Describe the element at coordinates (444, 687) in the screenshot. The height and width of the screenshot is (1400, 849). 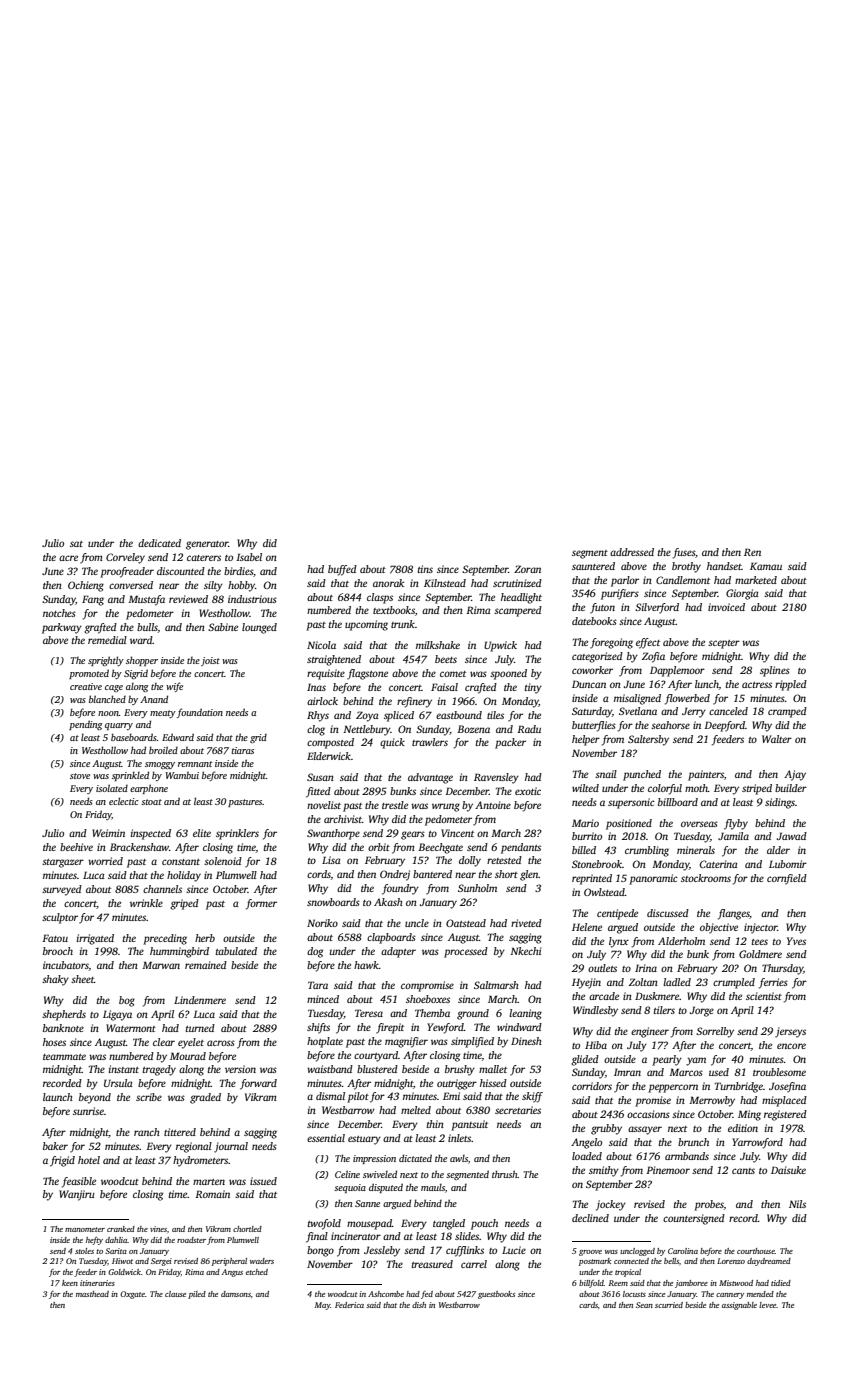
I see `Faisal` at that location.
